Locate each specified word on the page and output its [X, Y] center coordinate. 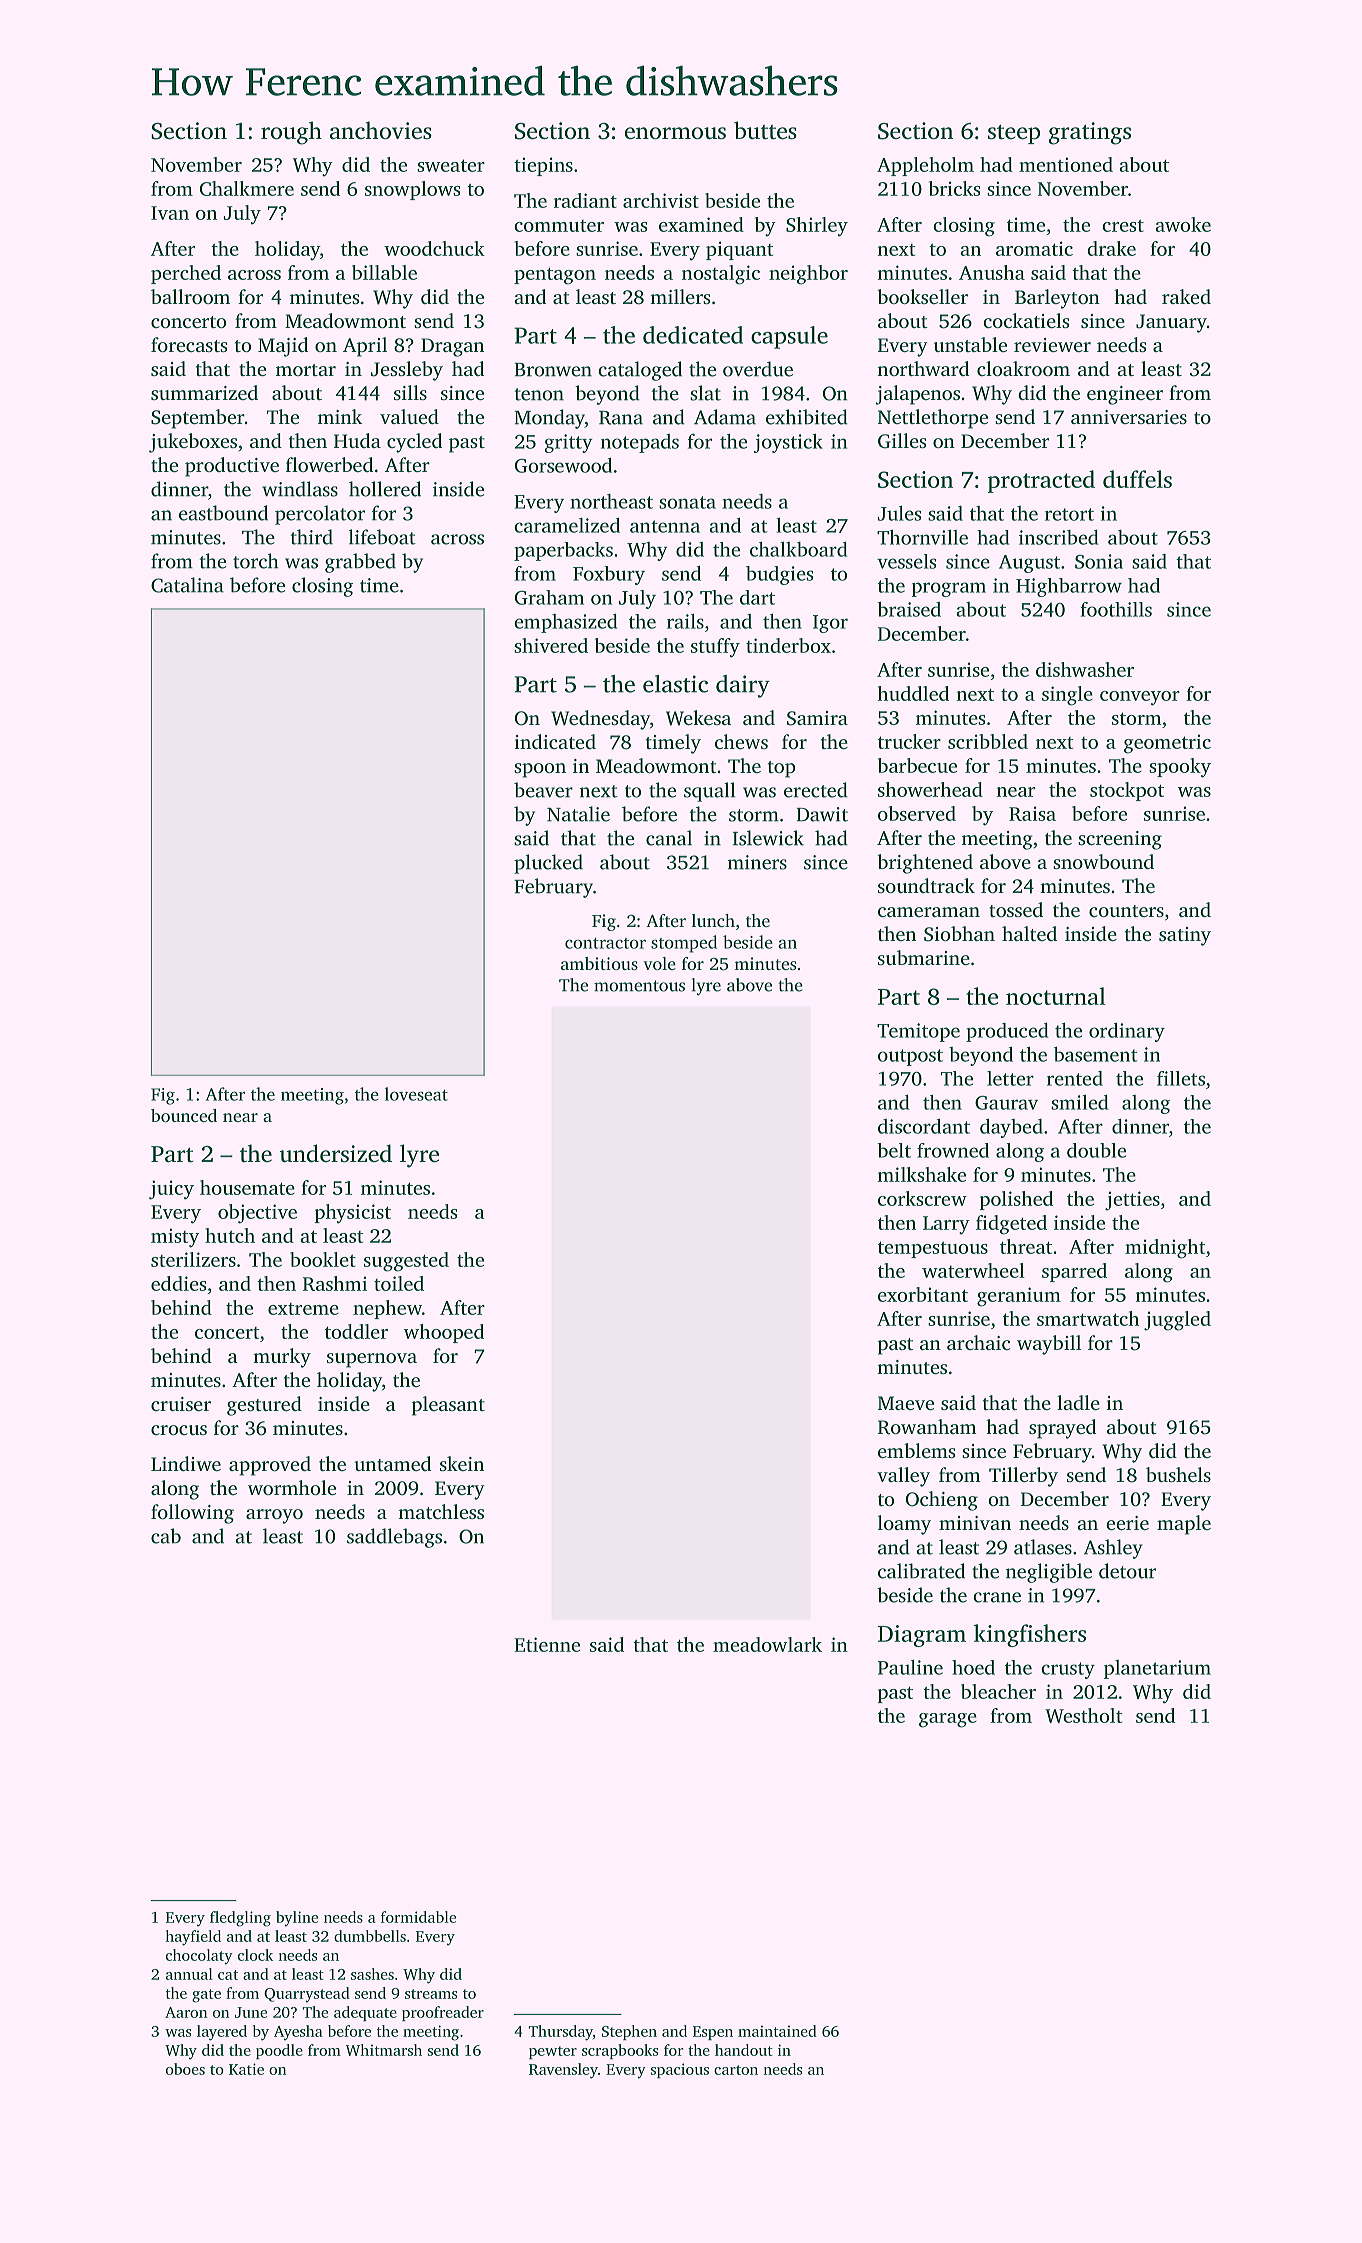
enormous [675, 133]
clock [255, 1955]
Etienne [547, 1644]
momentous [639, 986]
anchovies [381, 130]
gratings [1090, 133]
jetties [1132, 1201]
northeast [611, 501]
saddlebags [394, 1538]
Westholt [1083, 1715]
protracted [1041, 481]
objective [257, 1214]
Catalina [187, 585]
